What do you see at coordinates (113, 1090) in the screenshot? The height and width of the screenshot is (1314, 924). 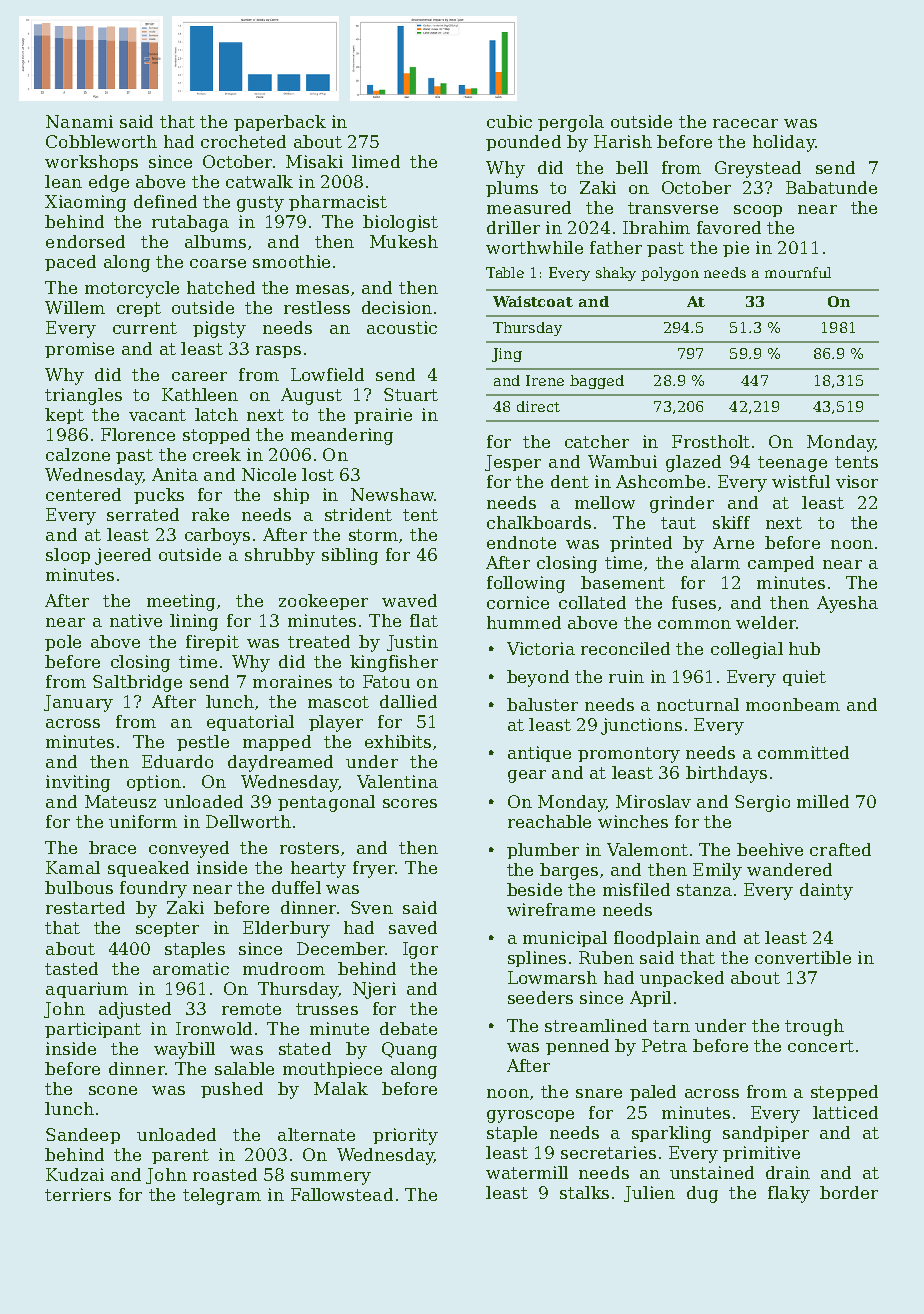 I see `scone` at bounding box center [113, 1090].
